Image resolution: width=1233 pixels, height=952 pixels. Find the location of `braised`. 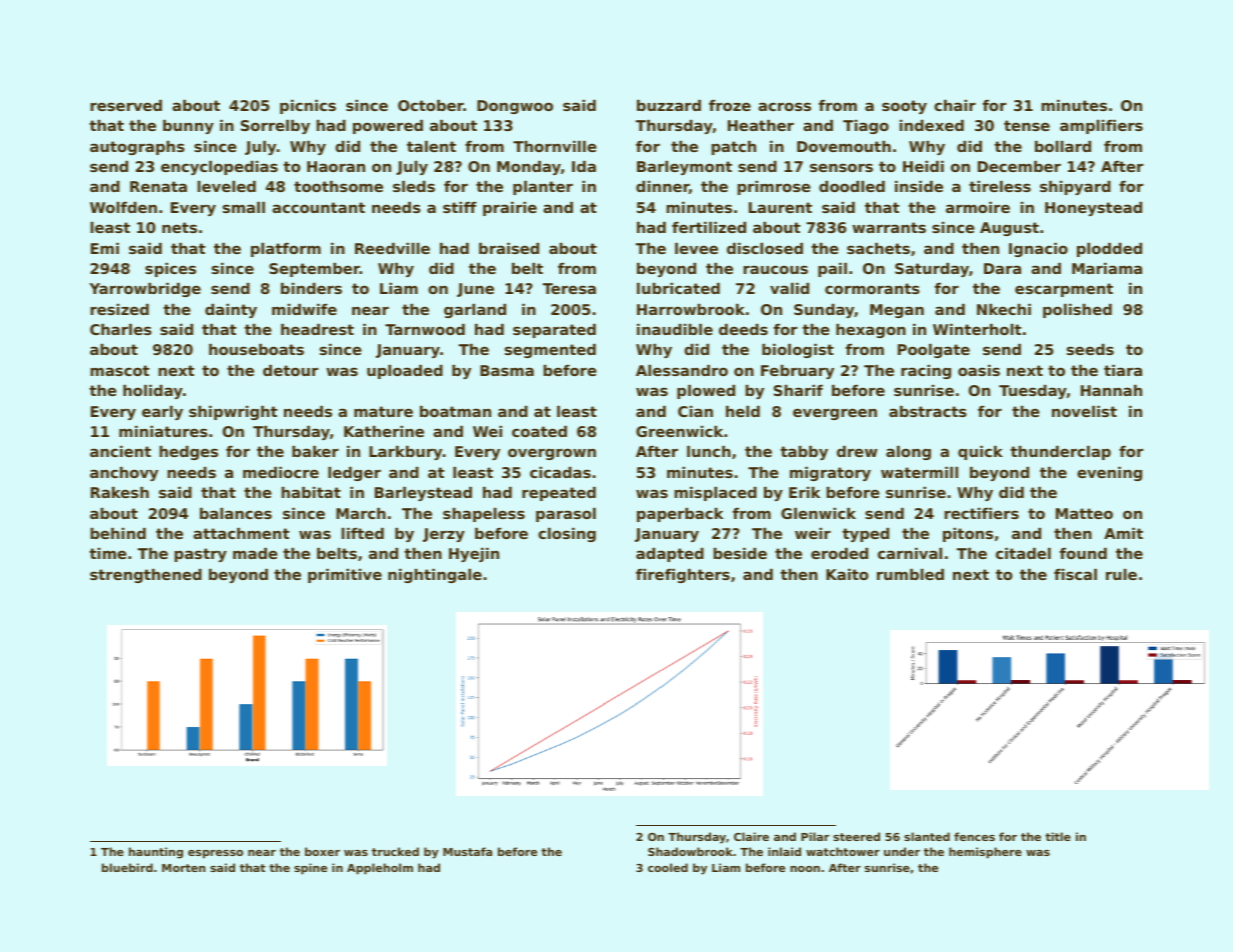

braised is located at coordinates (509, 248).
